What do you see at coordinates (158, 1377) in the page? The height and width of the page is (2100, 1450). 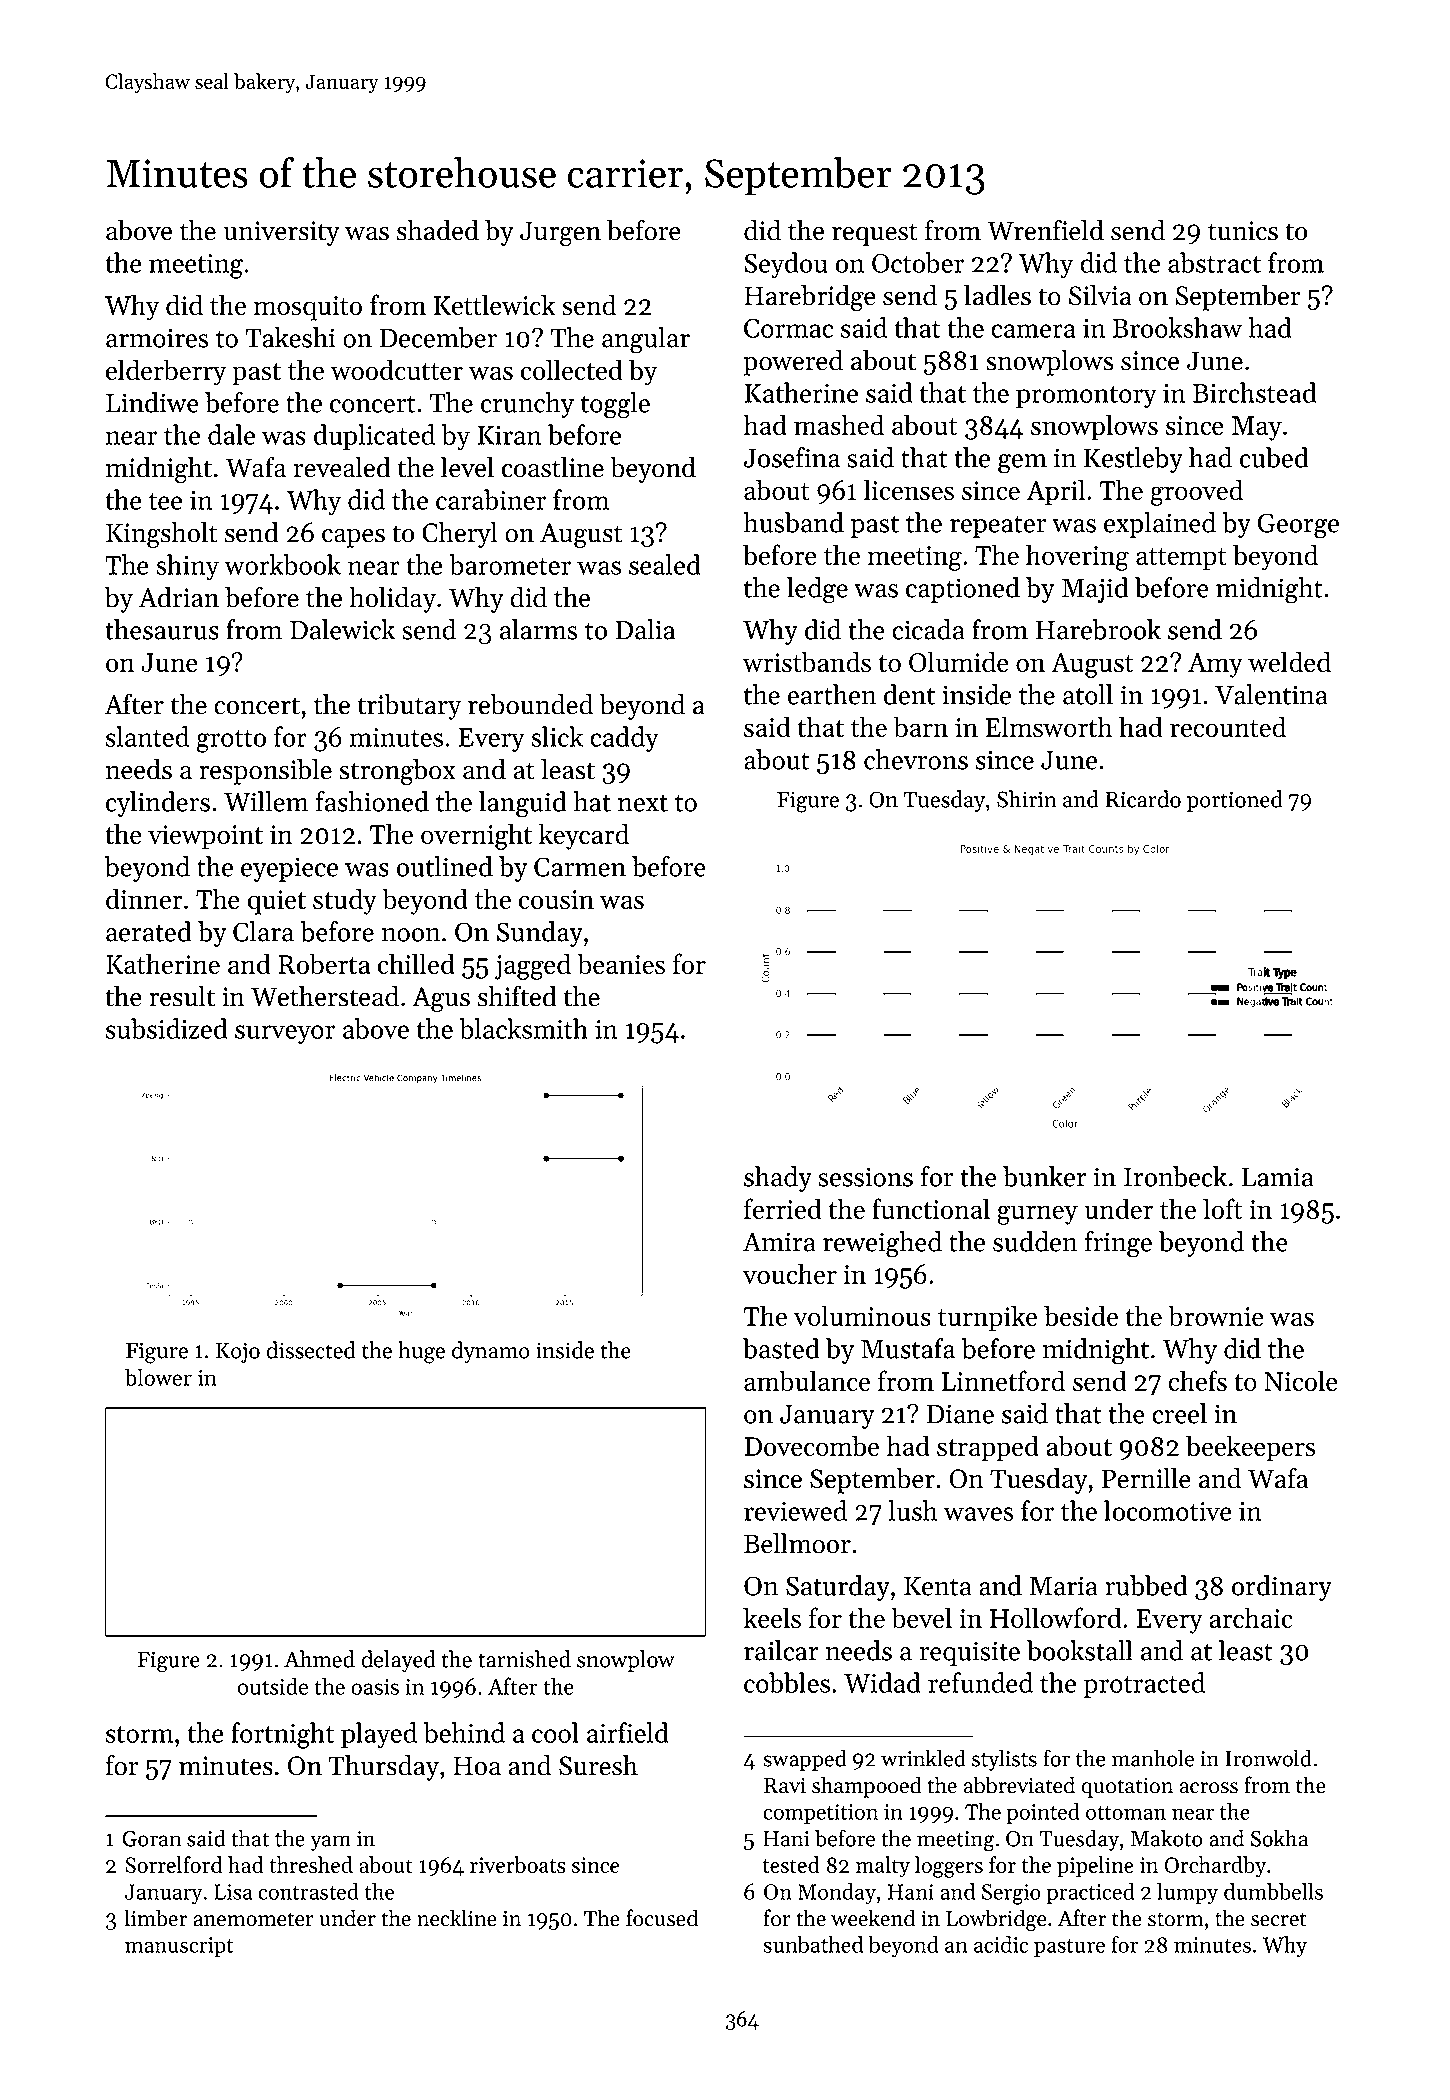 I see `blower` at bounding box center [158, 1377].
